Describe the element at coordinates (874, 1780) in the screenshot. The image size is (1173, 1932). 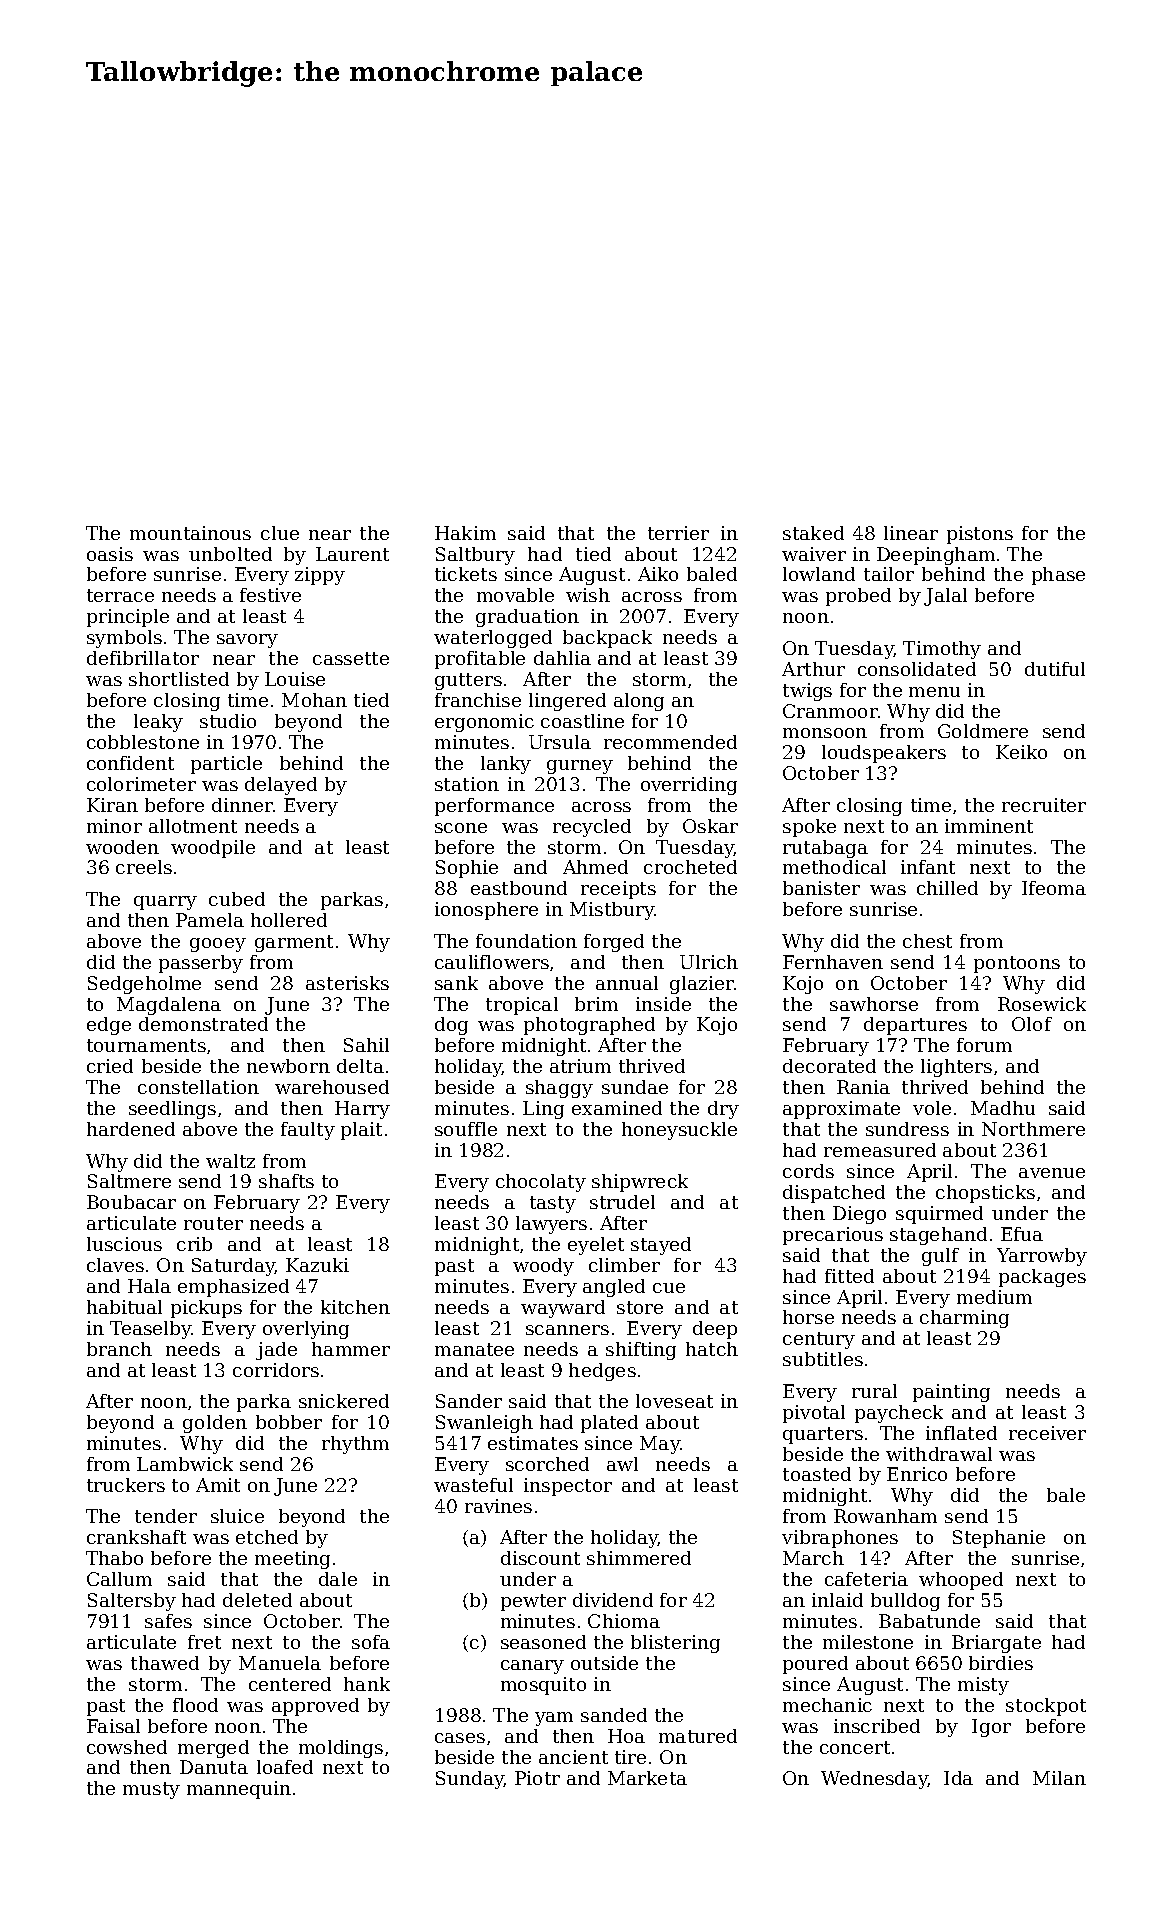
I see `Wednesday` at that location.
